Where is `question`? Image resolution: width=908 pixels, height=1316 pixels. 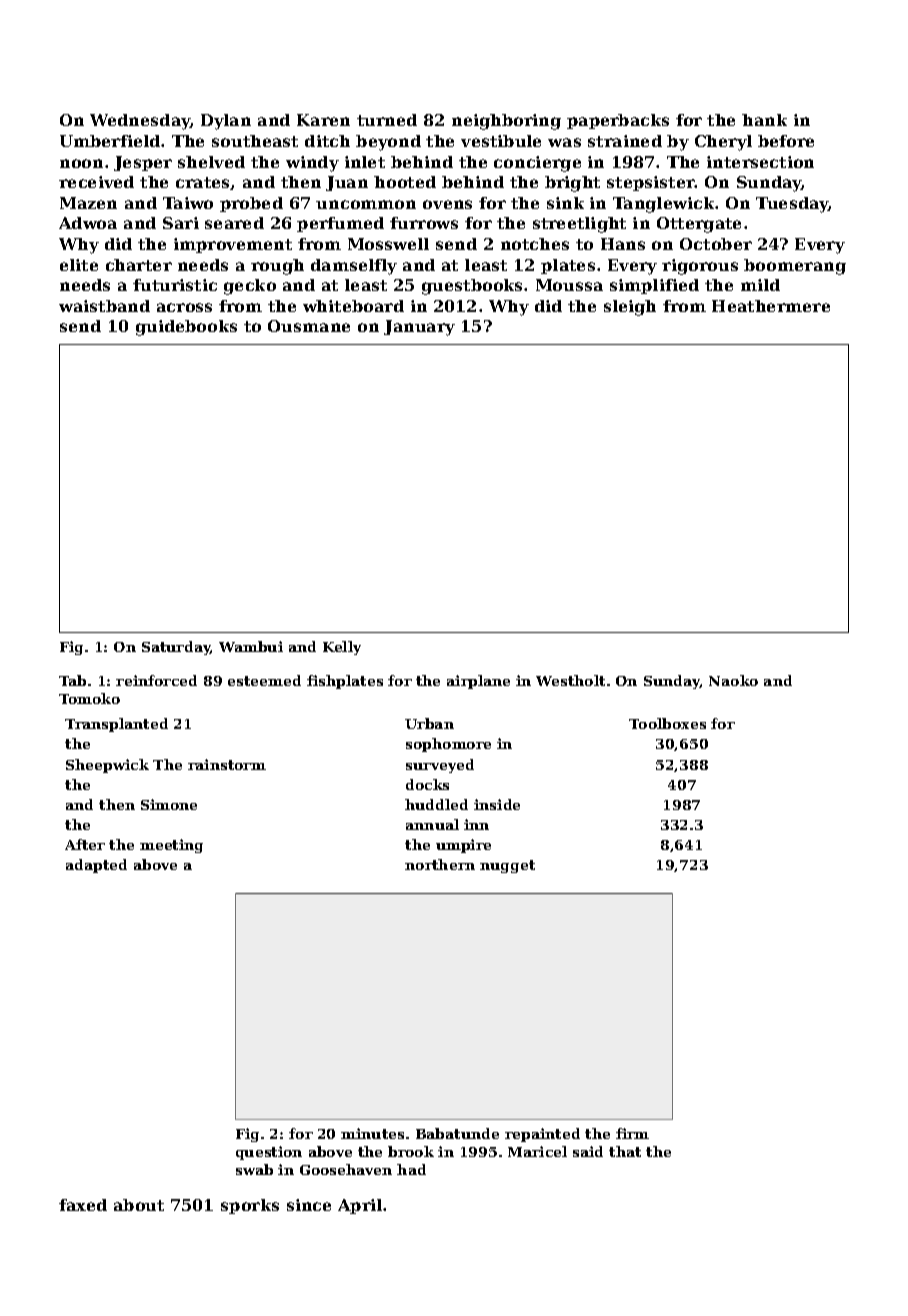
question is located at coordinates (269, 1153).
